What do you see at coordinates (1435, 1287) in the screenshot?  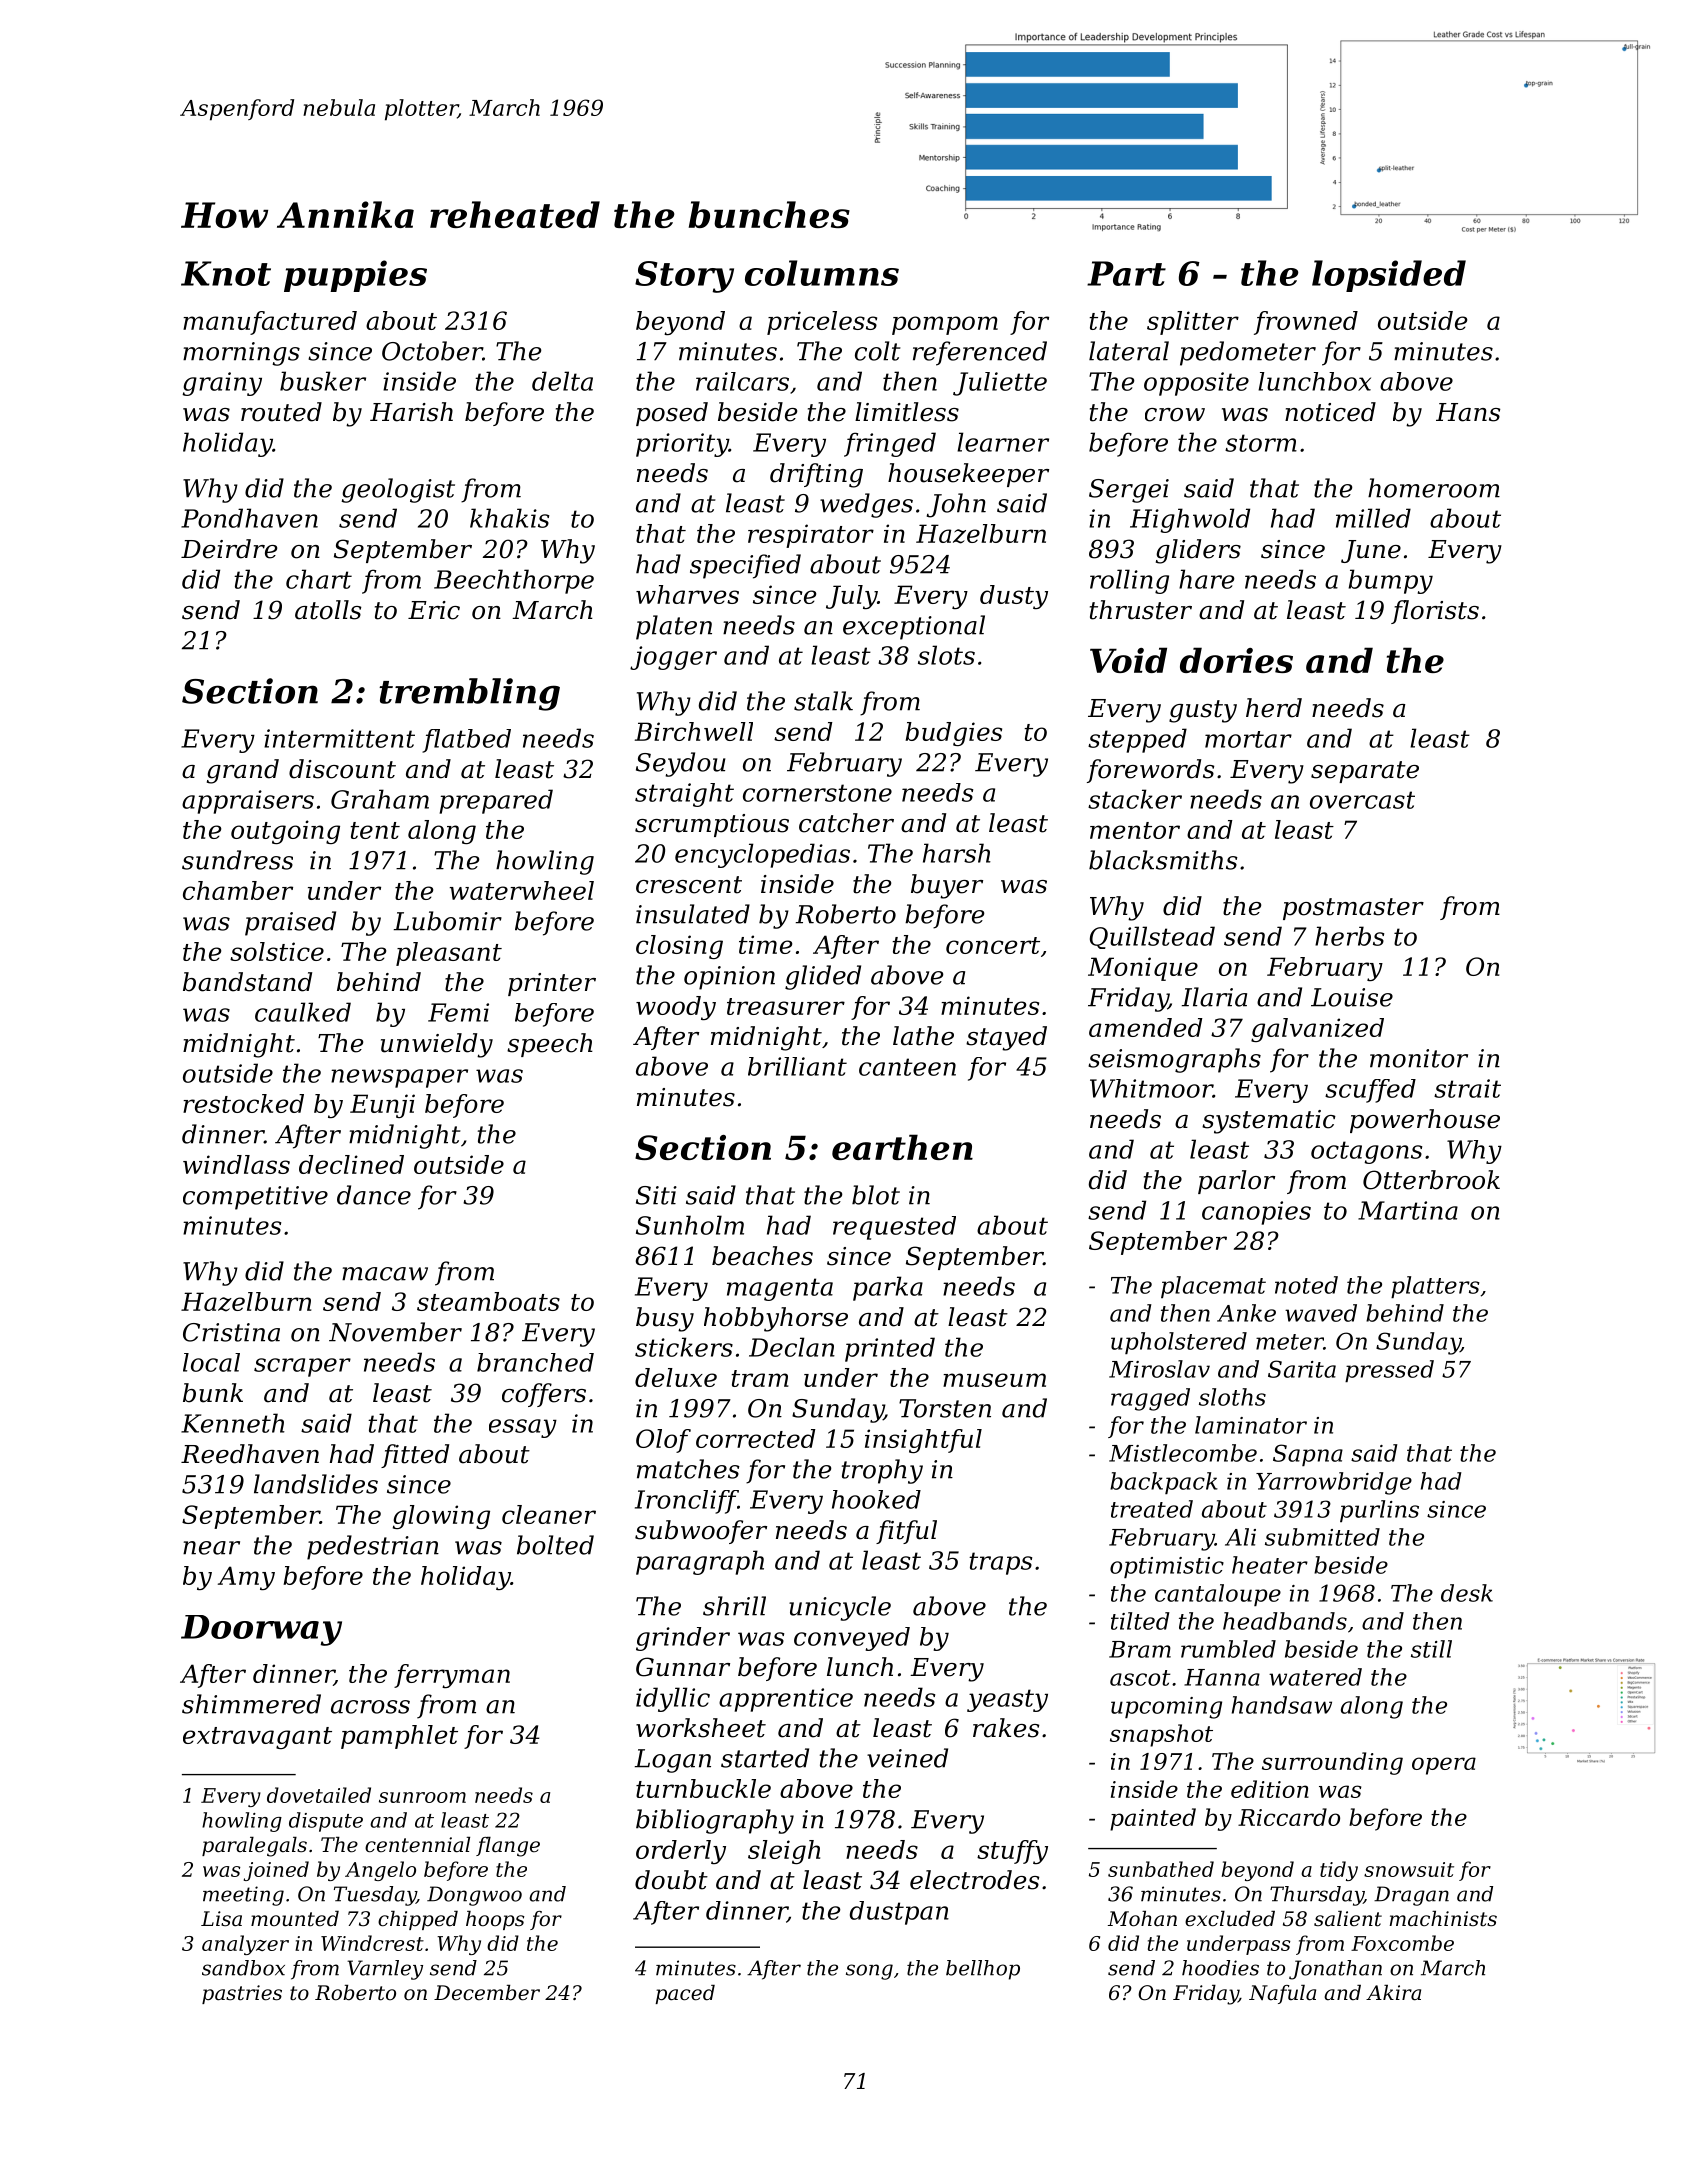 I see `platters` at bounding box center [1435, 1287].
